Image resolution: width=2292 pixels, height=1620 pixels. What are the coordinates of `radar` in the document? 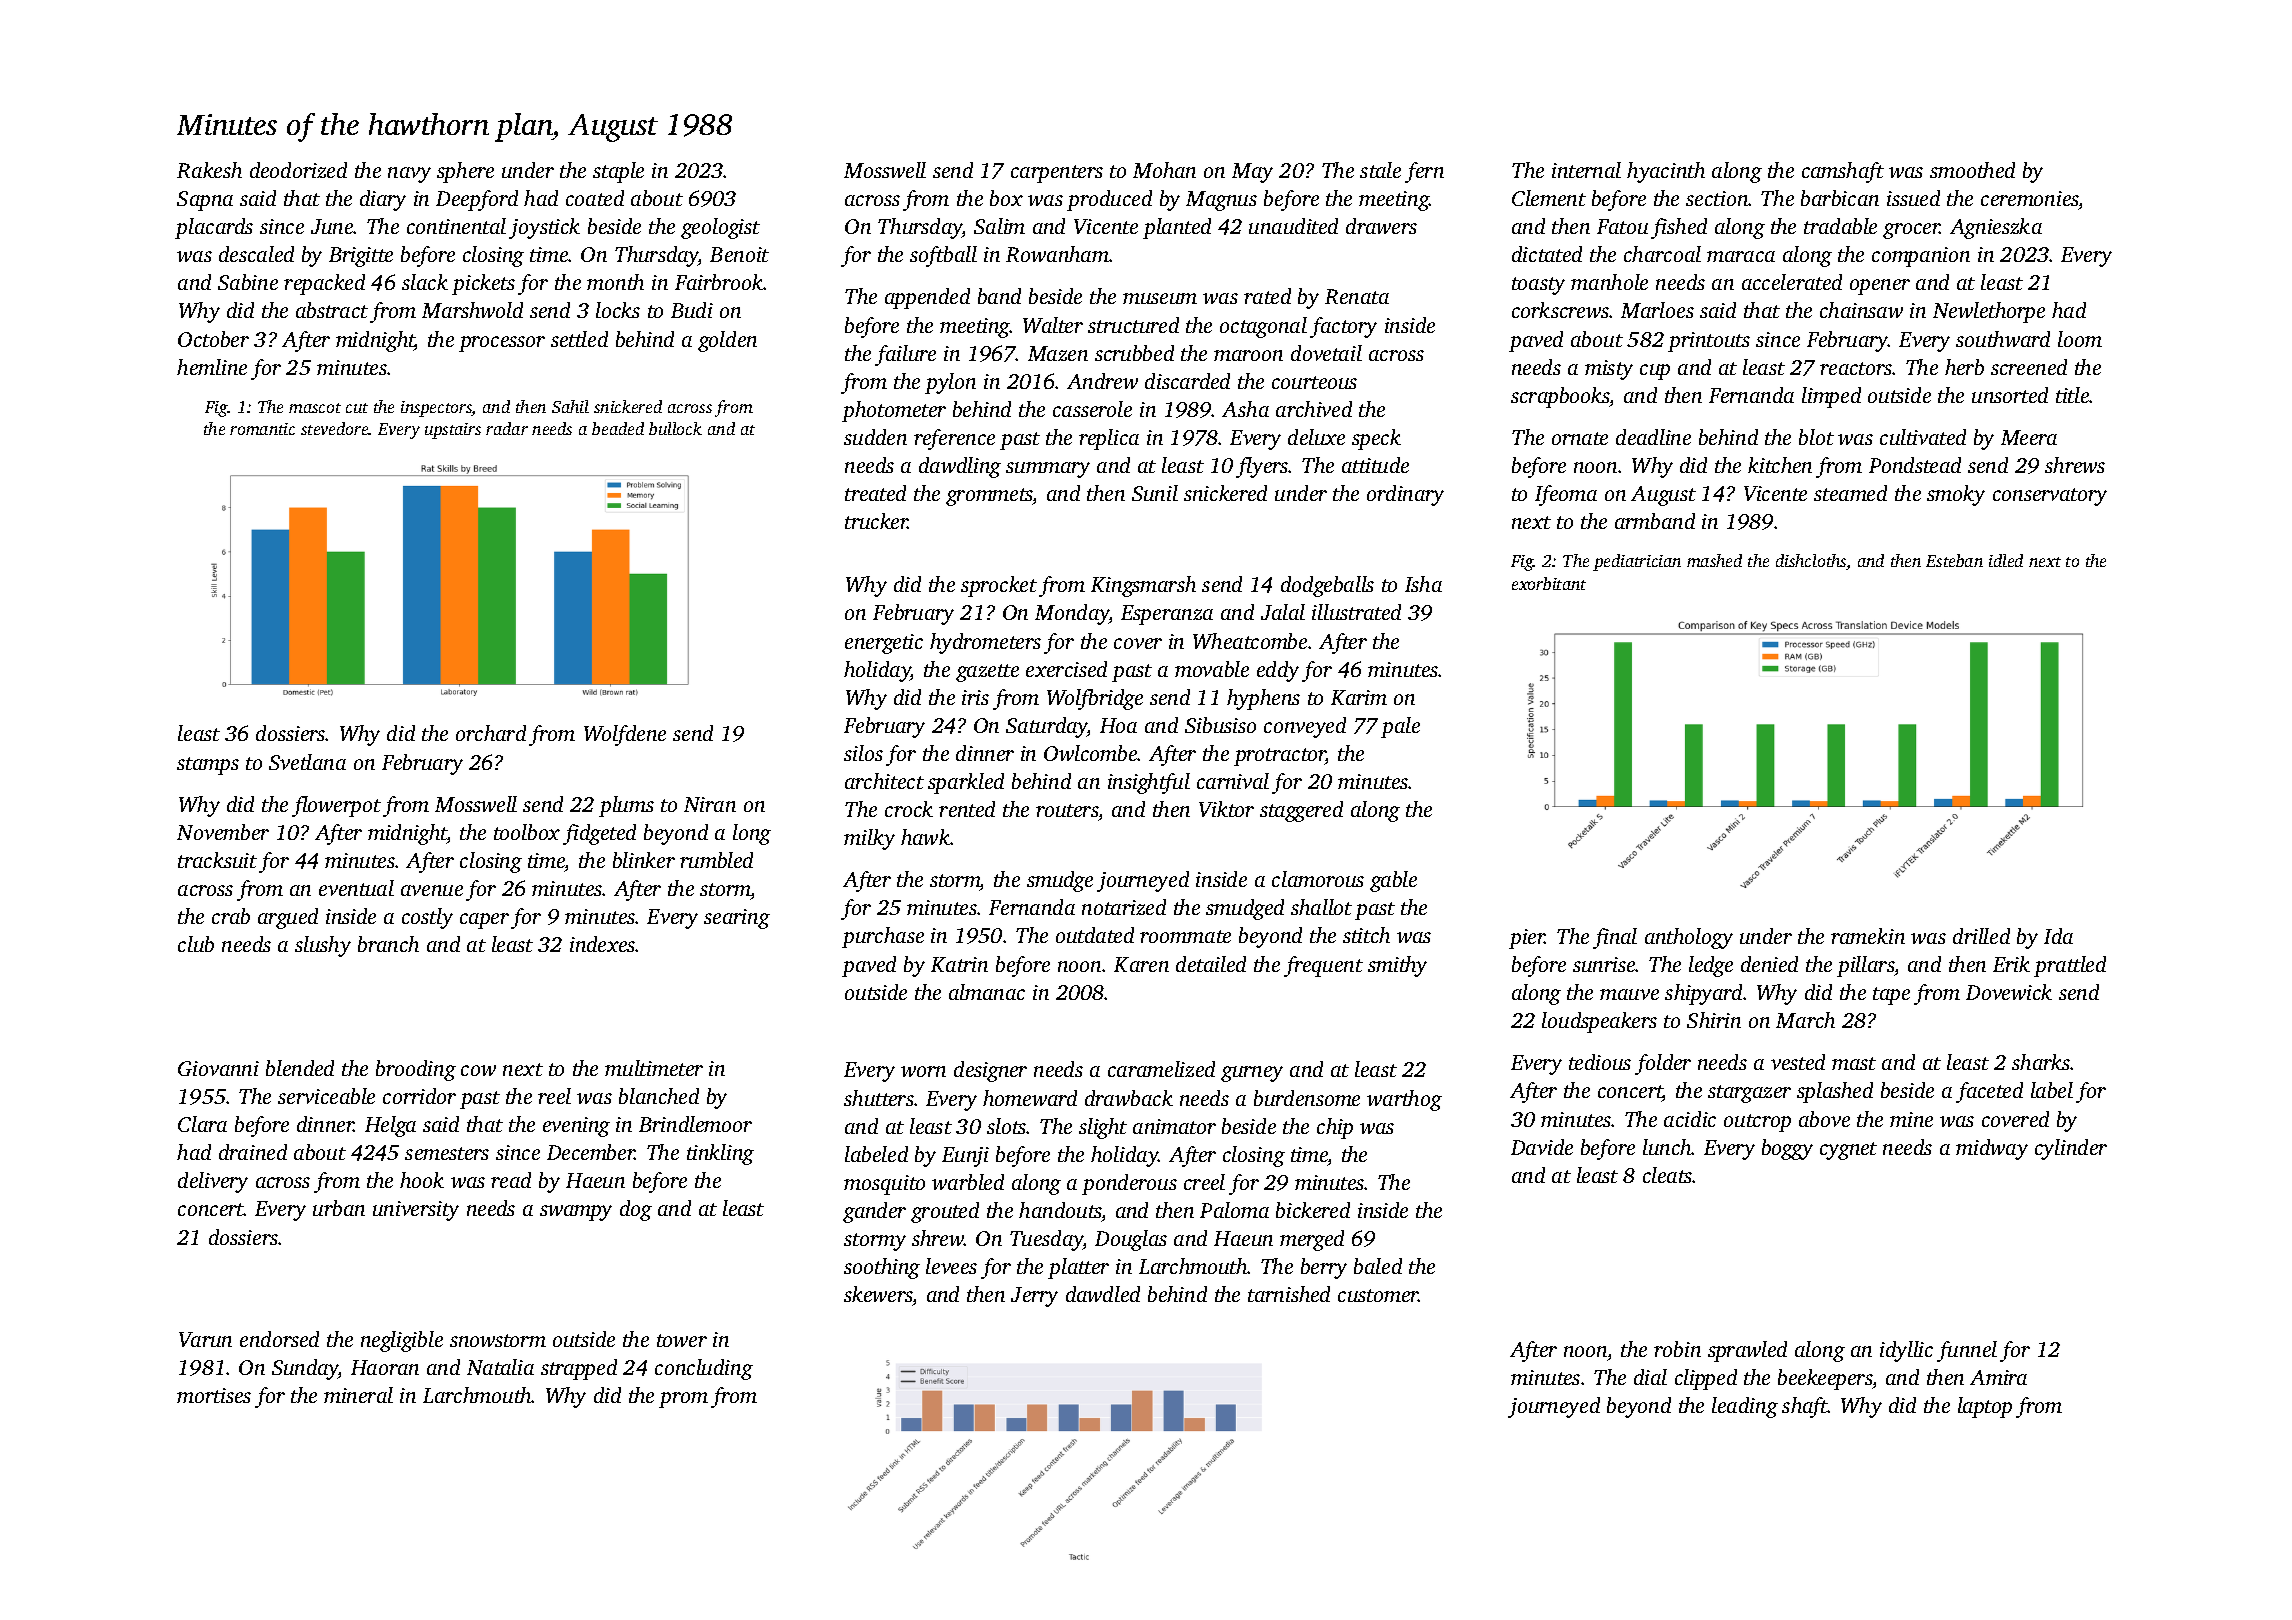 It's located at (507, 428).
